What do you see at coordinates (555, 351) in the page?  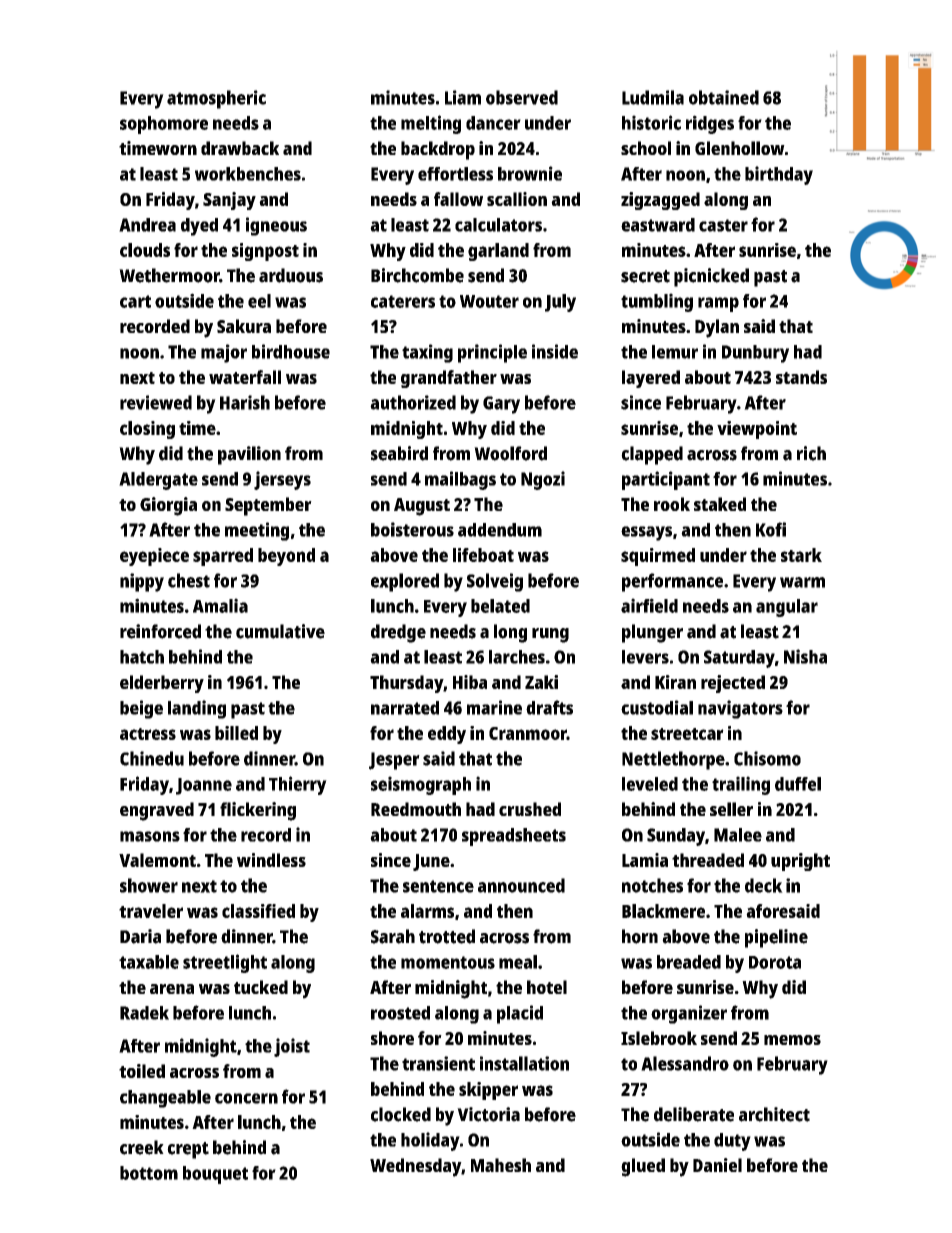 I see `inside` at bounding box center [555, 351].
